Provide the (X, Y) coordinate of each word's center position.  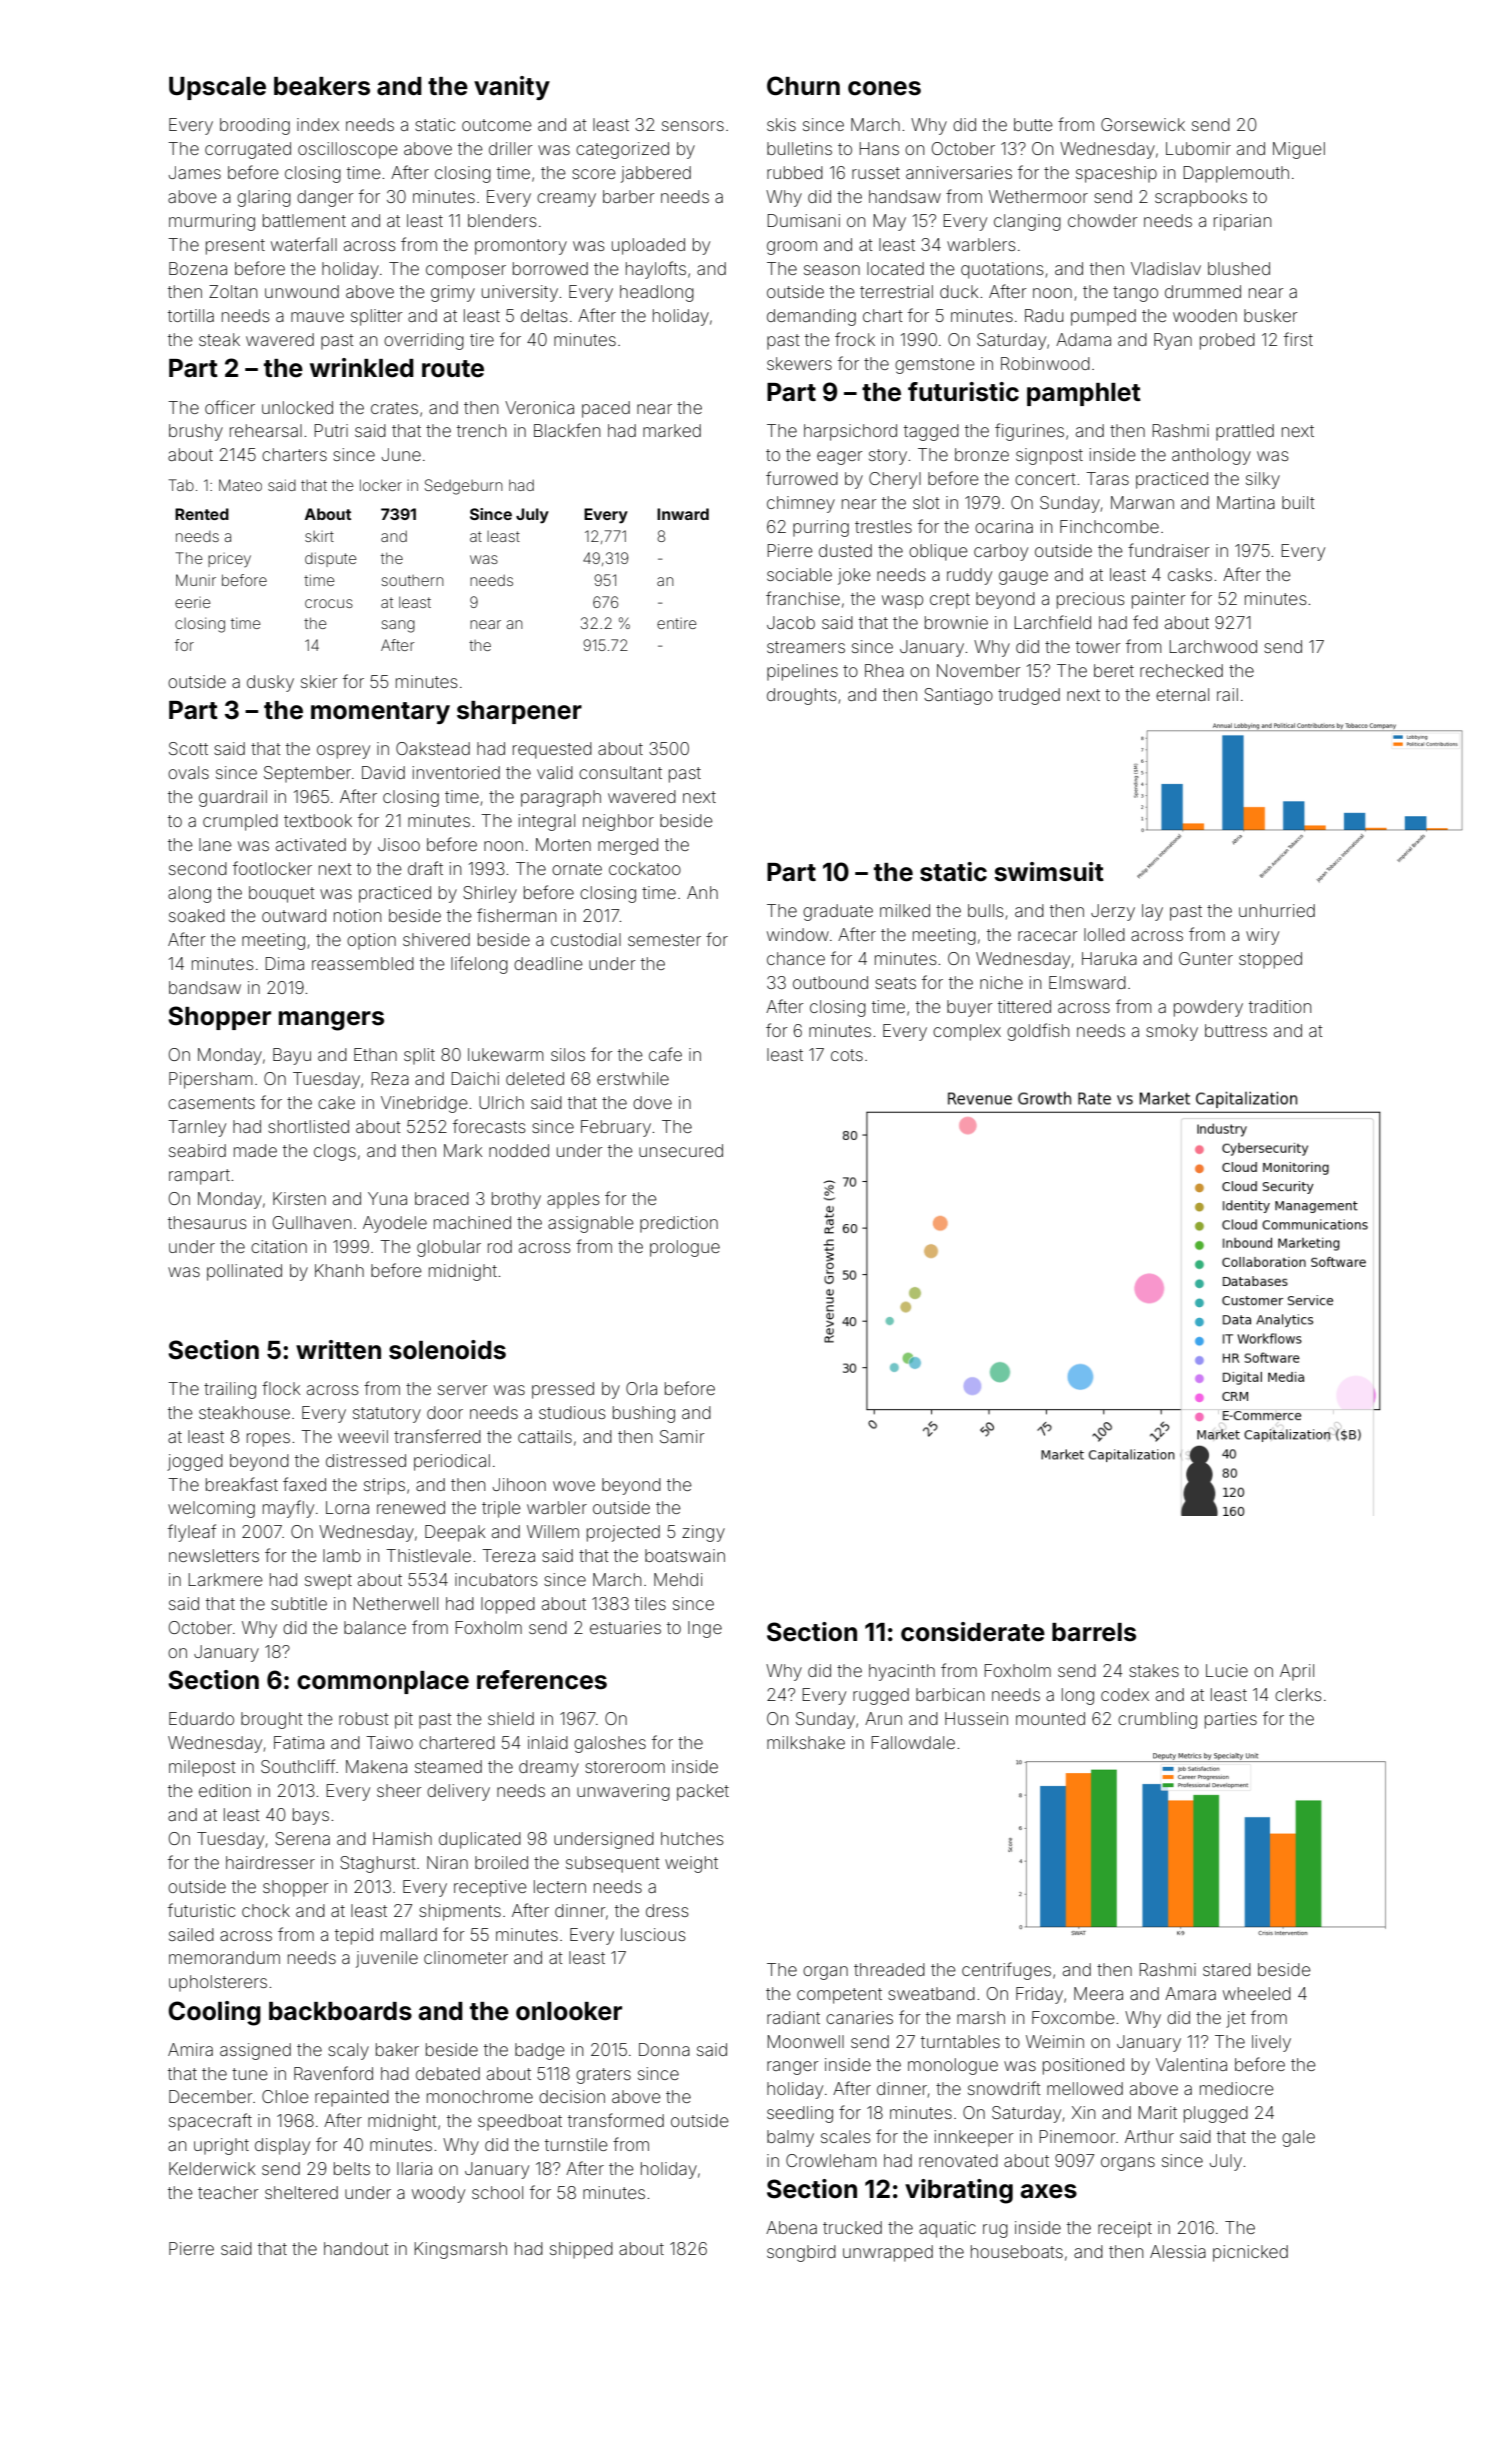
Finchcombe (1109, 526)
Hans (879, 148)
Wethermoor (1038, 196)
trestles (883, 526)
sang (398, 626)
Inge (705, 1629)
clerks (1298, 1694)
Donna (664, 2049)
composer (466, 272)
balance (375, 1627)
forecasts (489, 1126)
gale (1298, 2138)
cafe (665, 1054)
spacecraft (210, 2122)
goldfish (1038, 1032)
